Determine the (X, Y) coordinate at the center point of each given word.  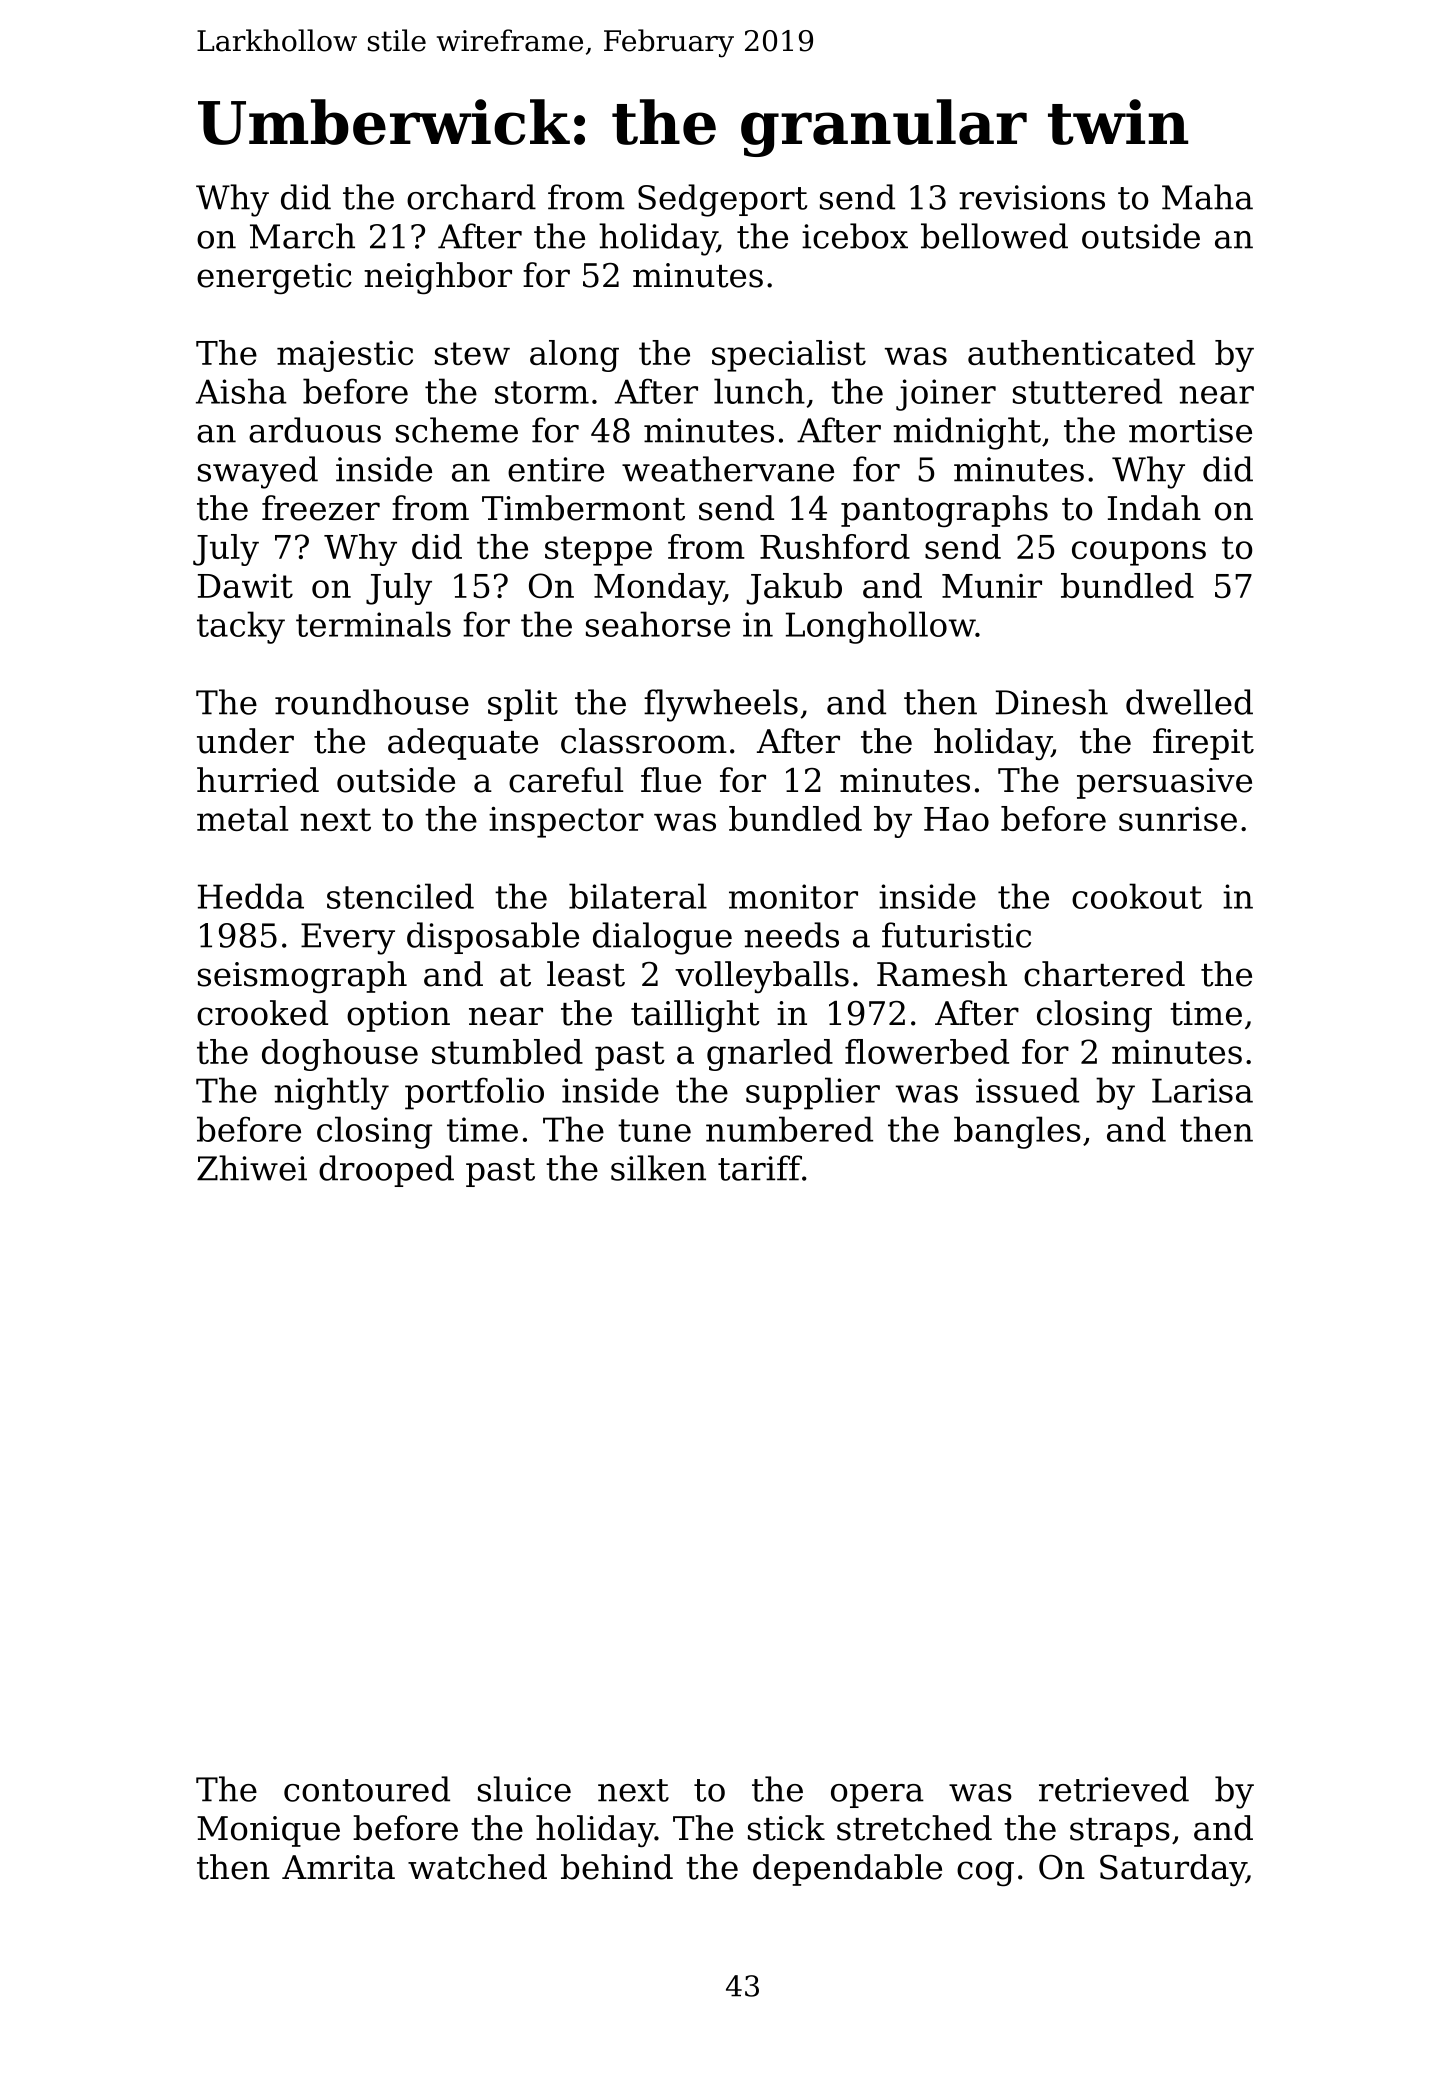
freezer (321, 508)
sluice (524, 1789)
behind (617, 1867)
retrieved (1114, 1789)
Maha (1207, 197)
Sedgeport (722, 200)
